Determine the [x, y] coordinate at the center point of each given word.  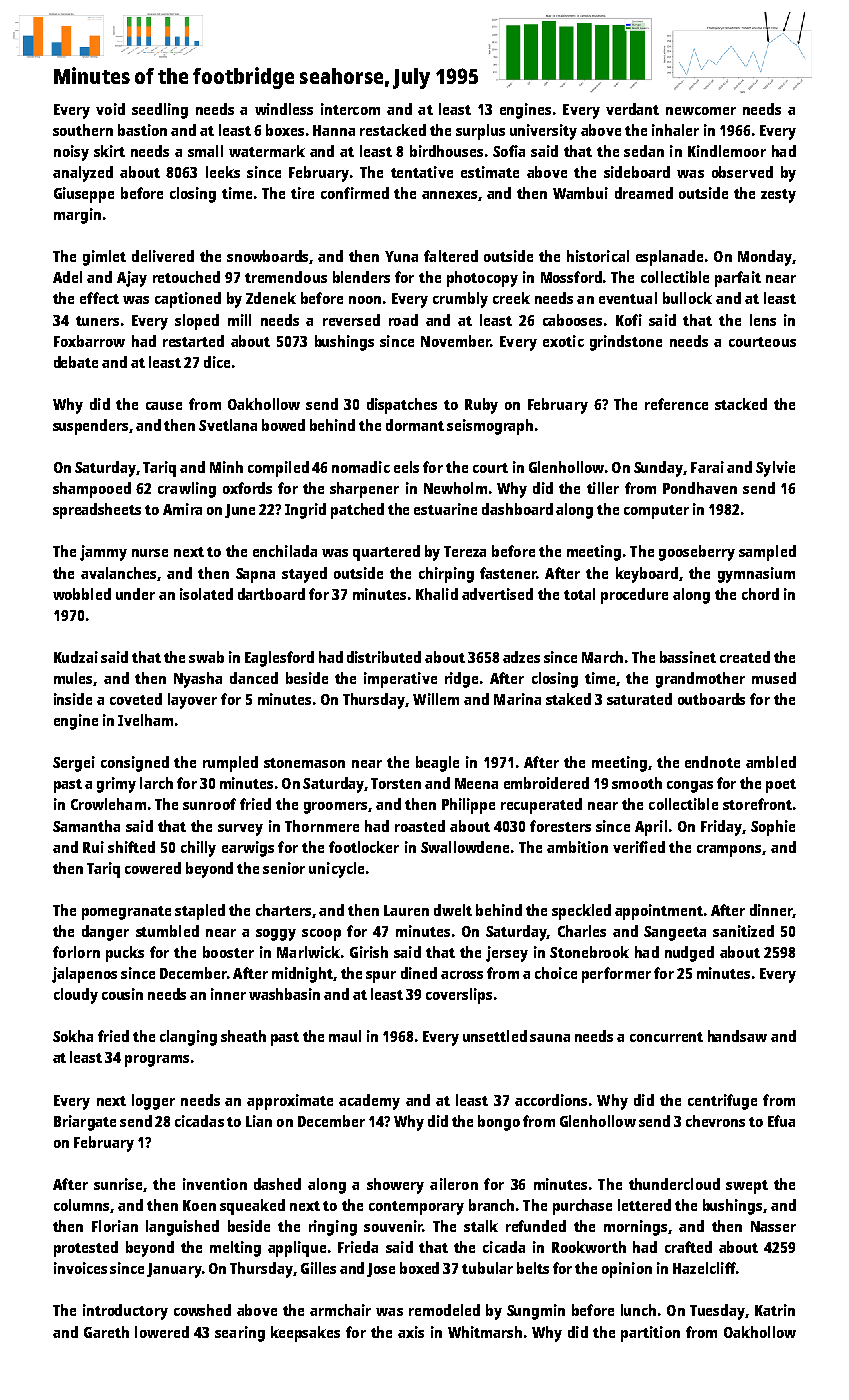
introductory [125, 1312]
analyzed [83, 174]
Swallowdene [465, 847]
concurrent [666, 1037]
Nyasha [198, 680]
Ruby [481, 406]
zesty [778, 196]
